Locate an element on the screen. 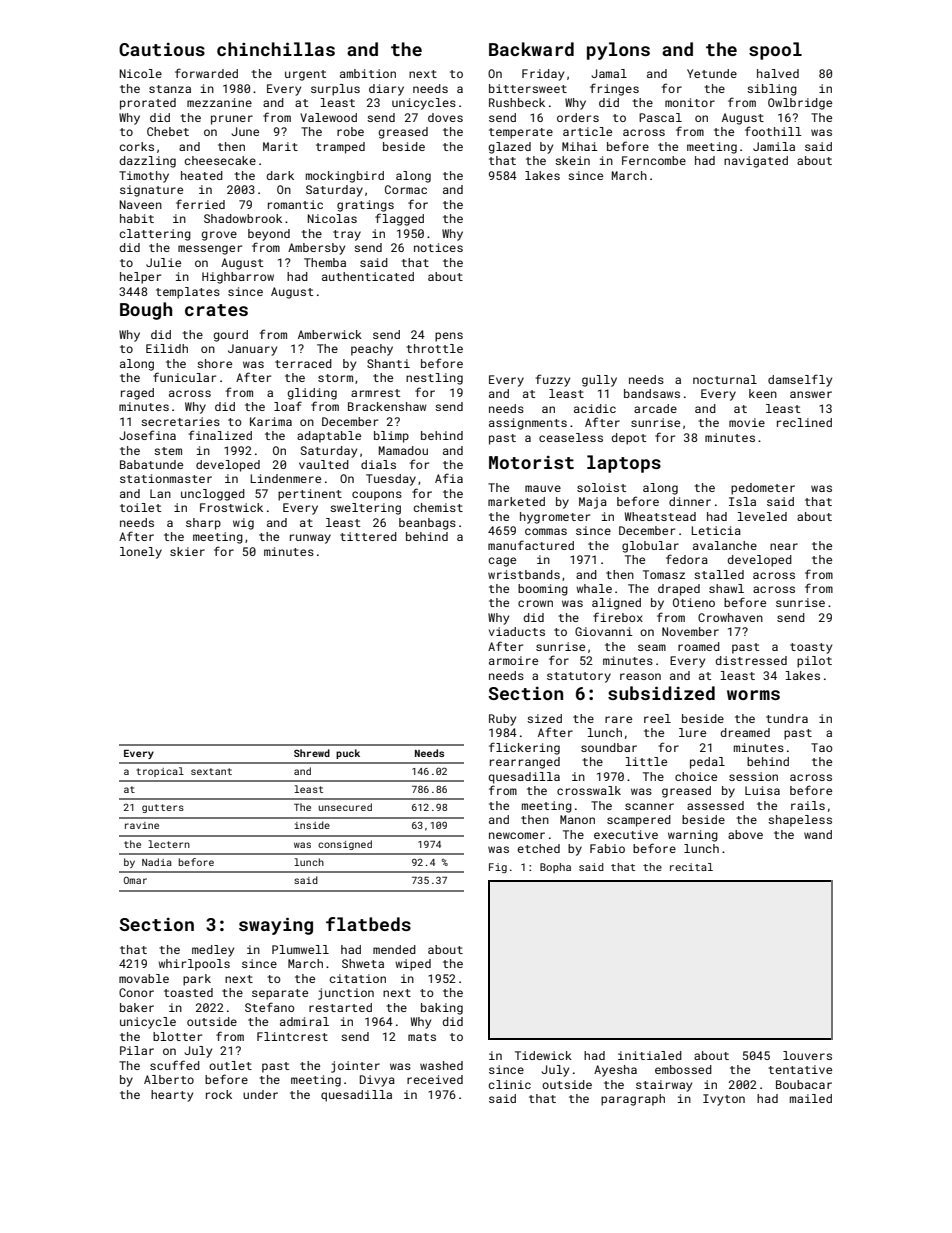 The height and width of the screenshot is (1233, 952). Lindenmere is located at coordinates (285, 478).
